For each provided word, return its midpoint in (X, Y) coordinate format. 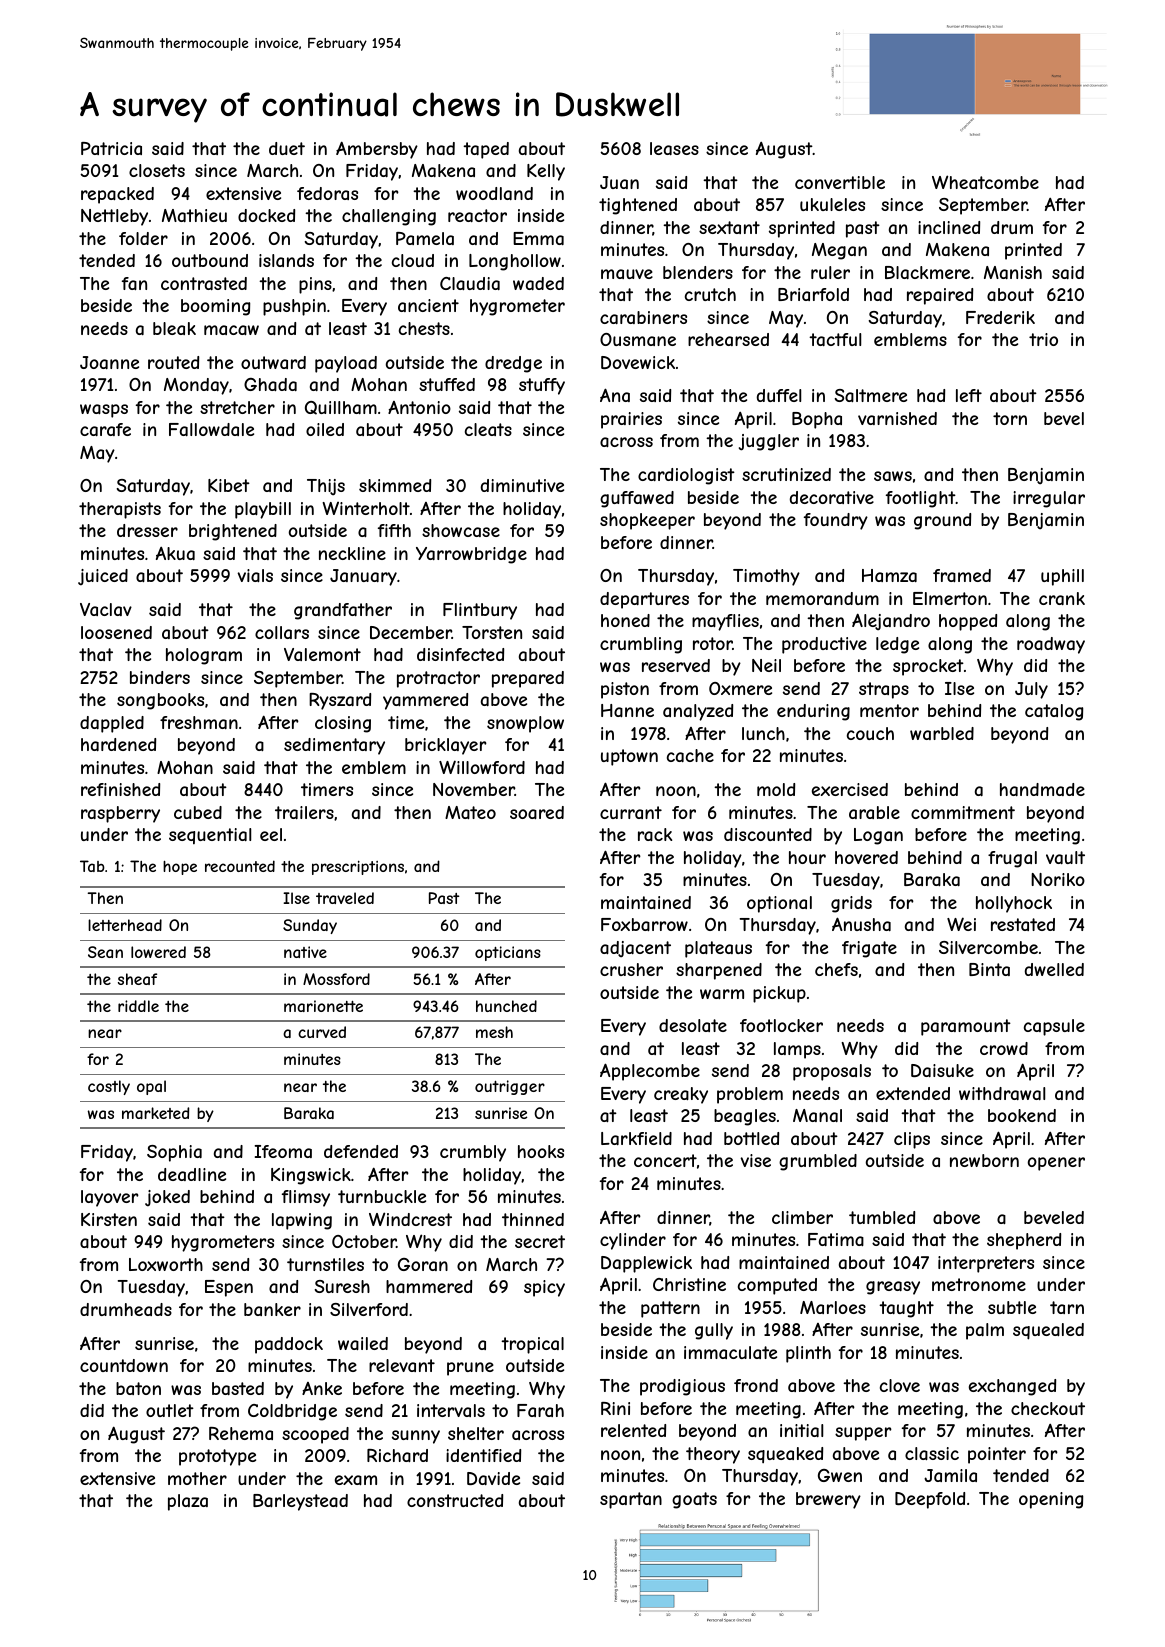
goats (694, 1500)
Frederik (1000, 317)
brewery (828, 1500)
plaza (188, 1502)
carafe (105, 429)
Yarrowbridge (471, 555)
